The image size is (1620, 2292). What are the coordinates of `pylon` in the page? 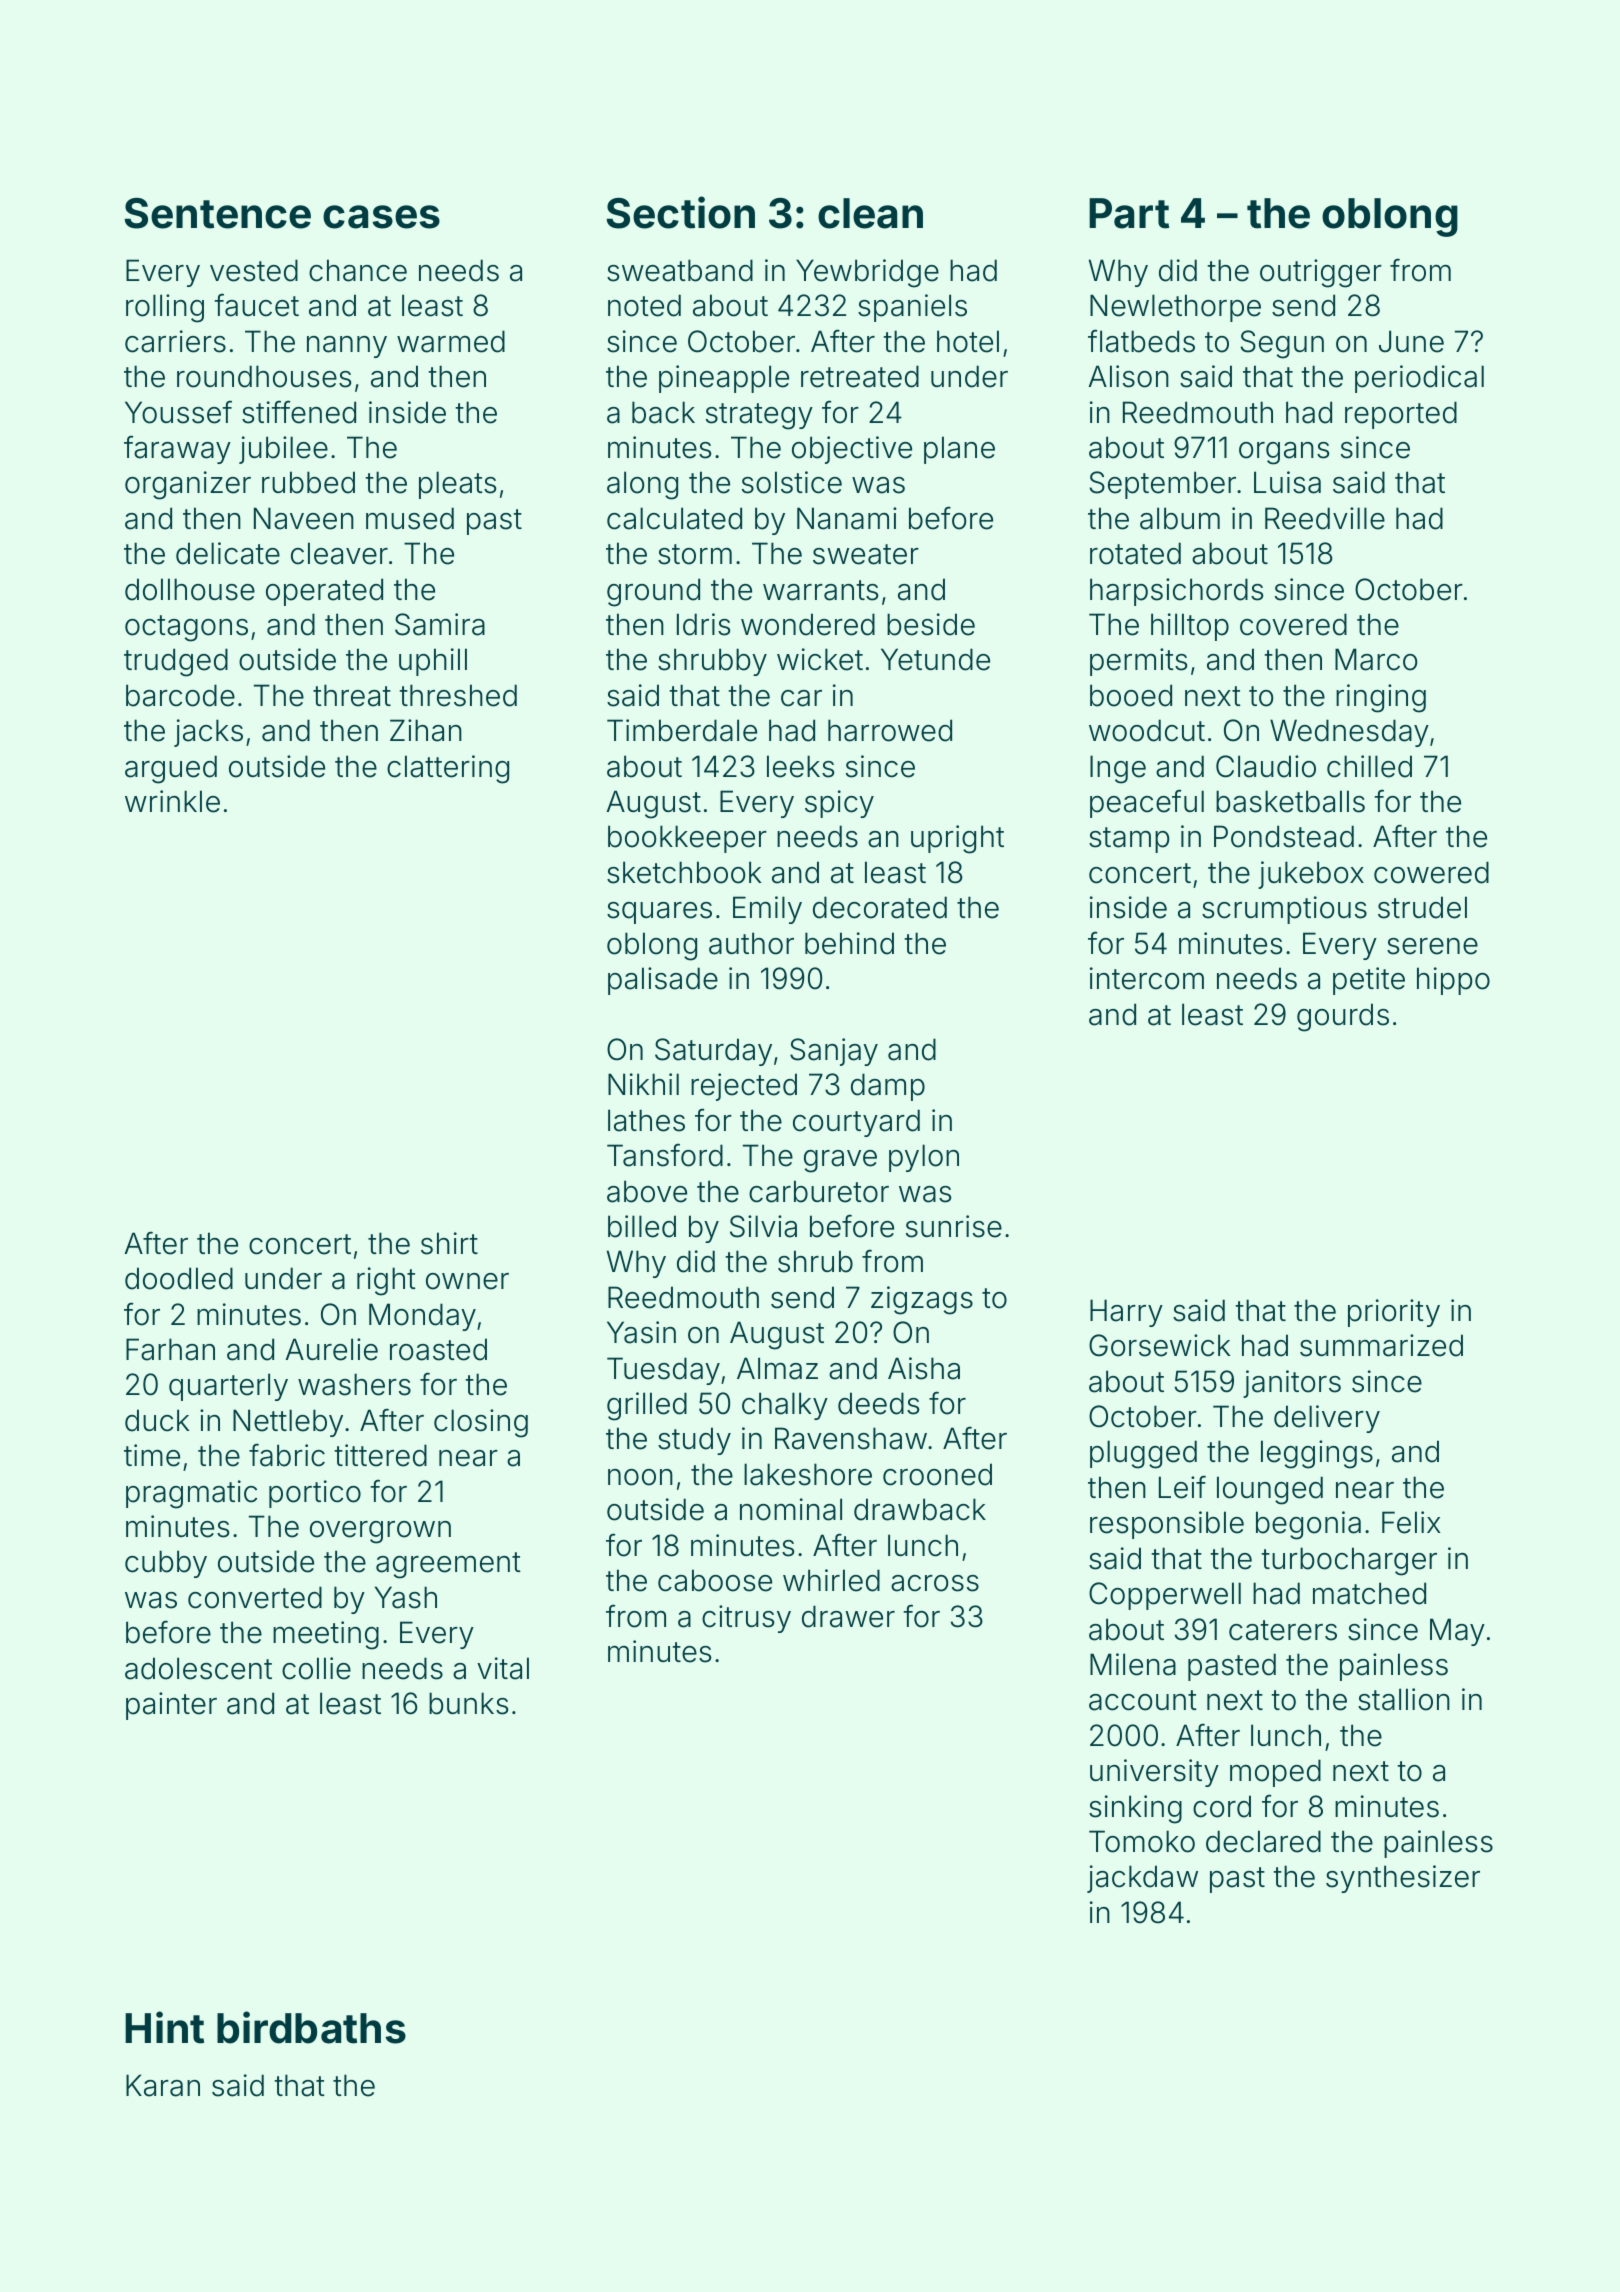 It's located at (924, 1158).
